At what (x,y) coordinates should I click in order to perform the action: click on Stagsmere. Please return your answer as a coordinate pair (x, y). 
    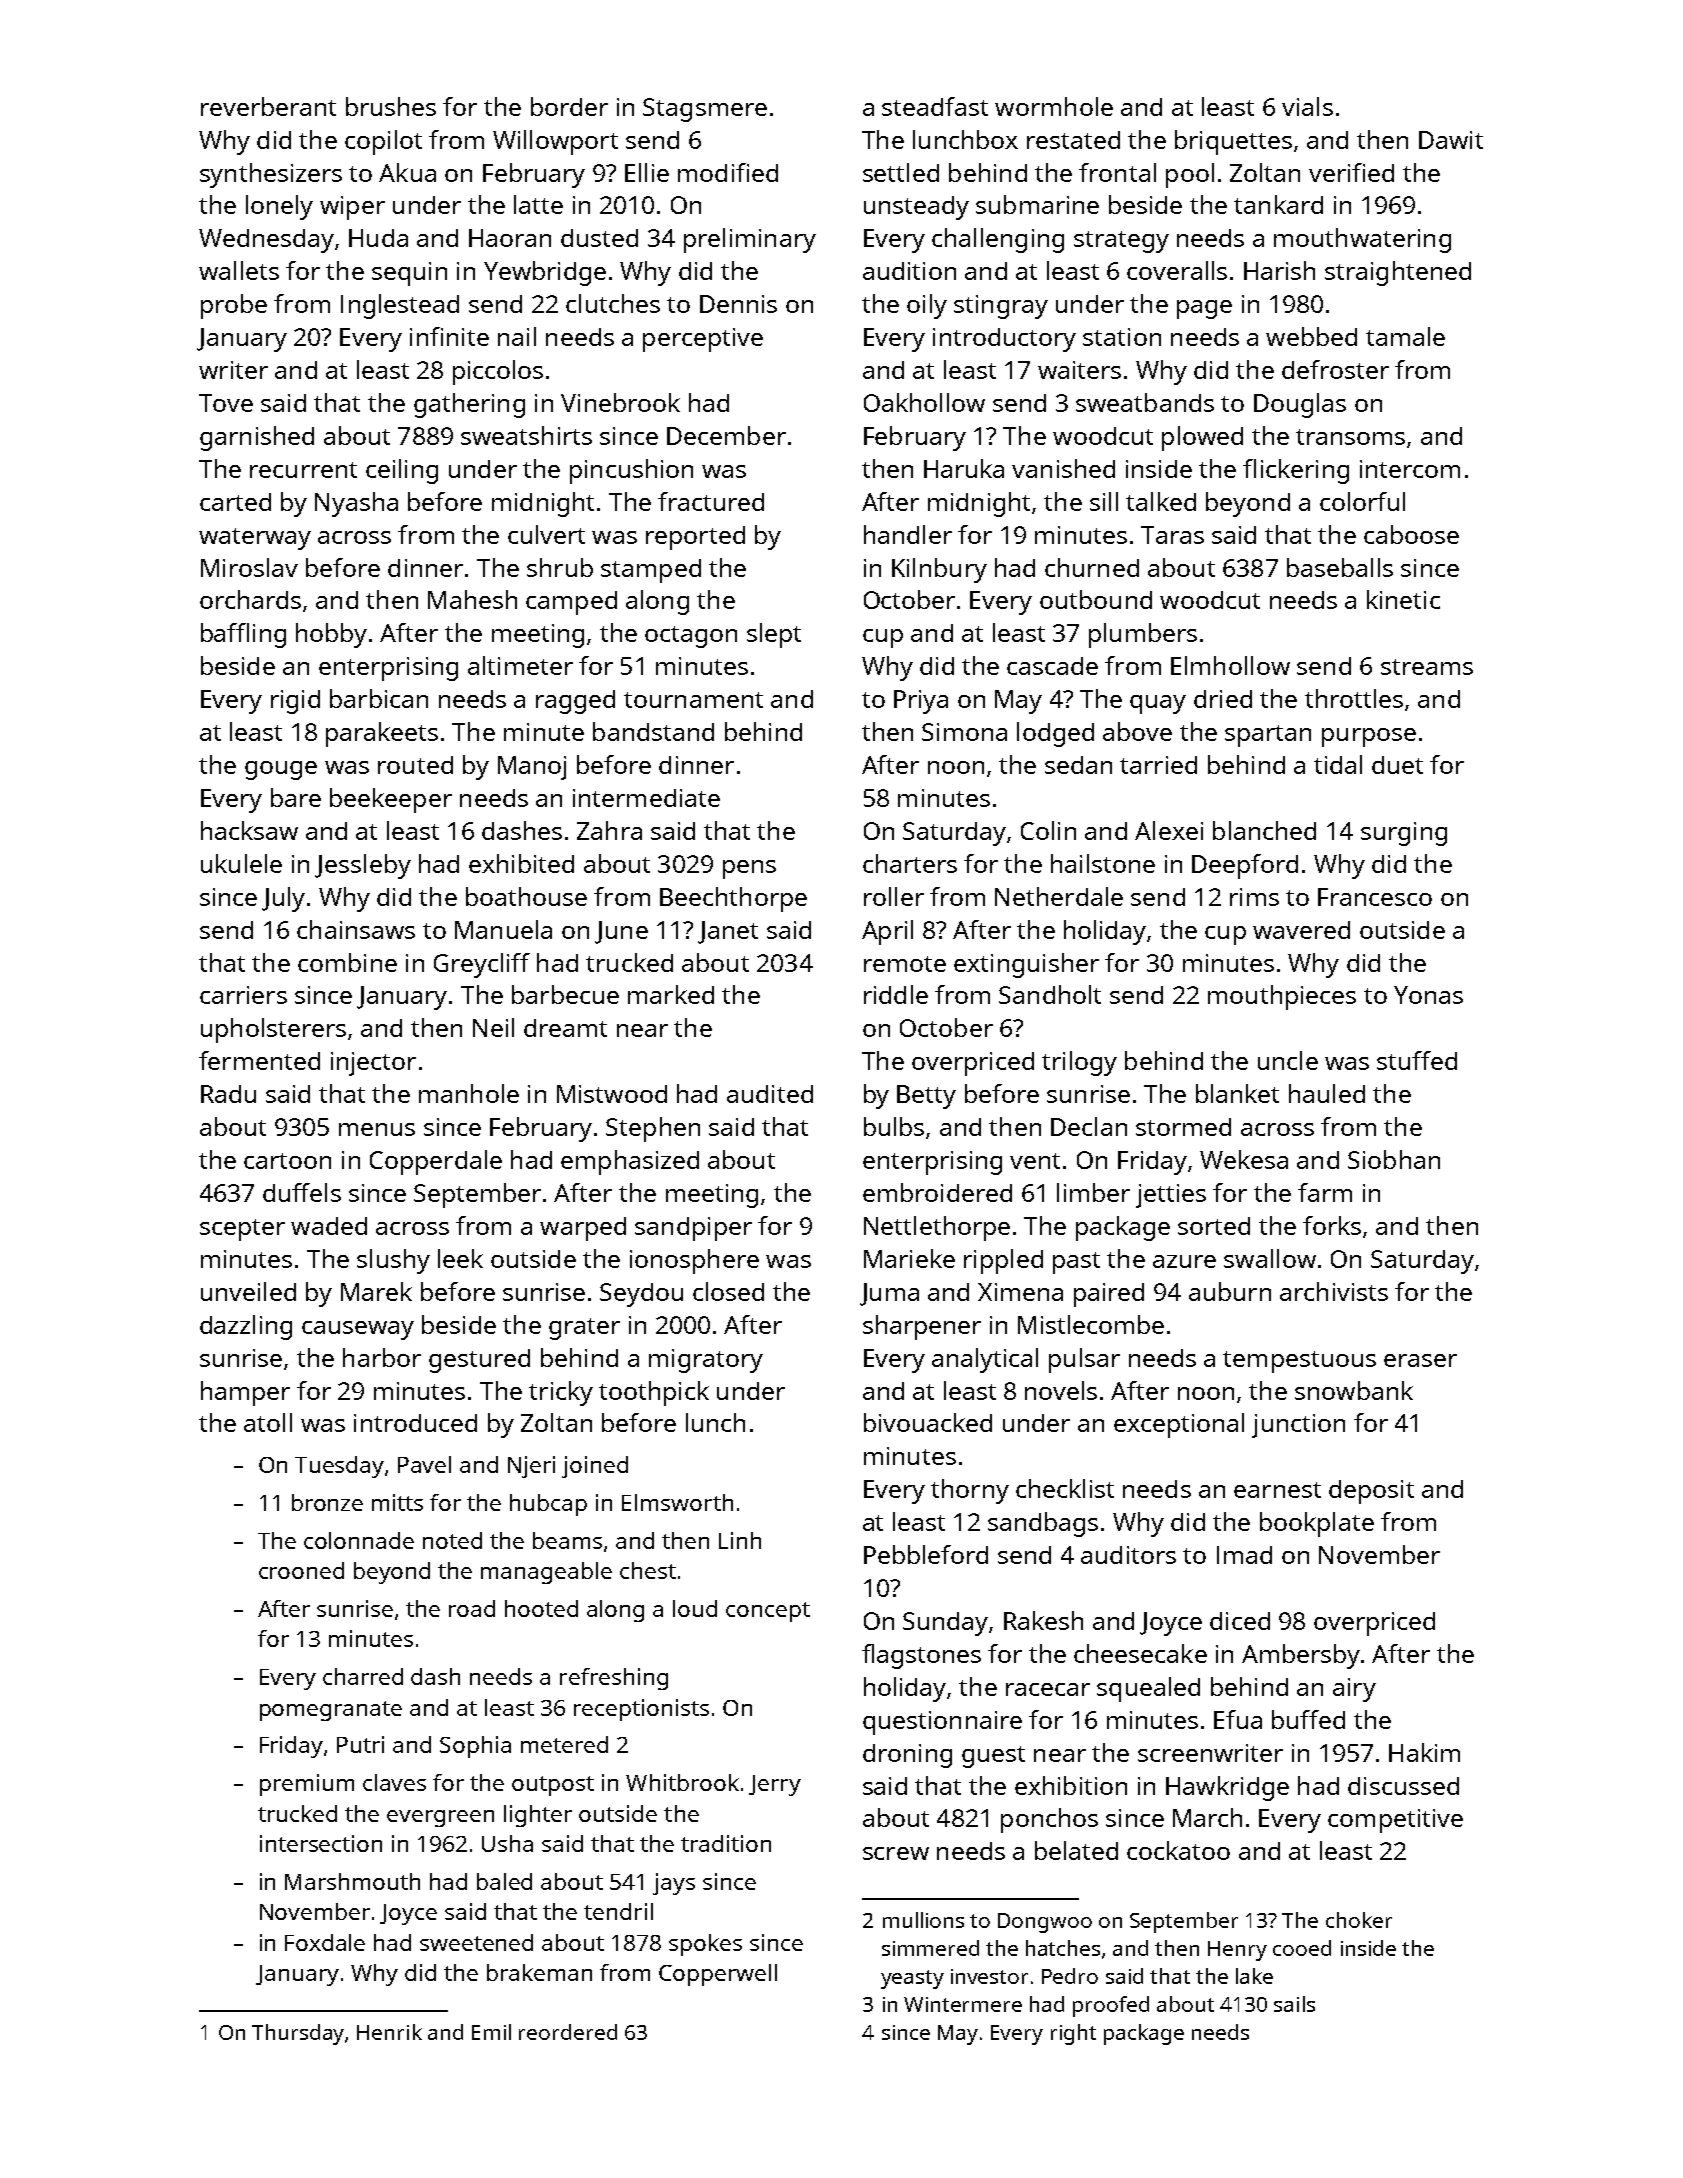
    Looking at the image, I should click on (705, 110).
